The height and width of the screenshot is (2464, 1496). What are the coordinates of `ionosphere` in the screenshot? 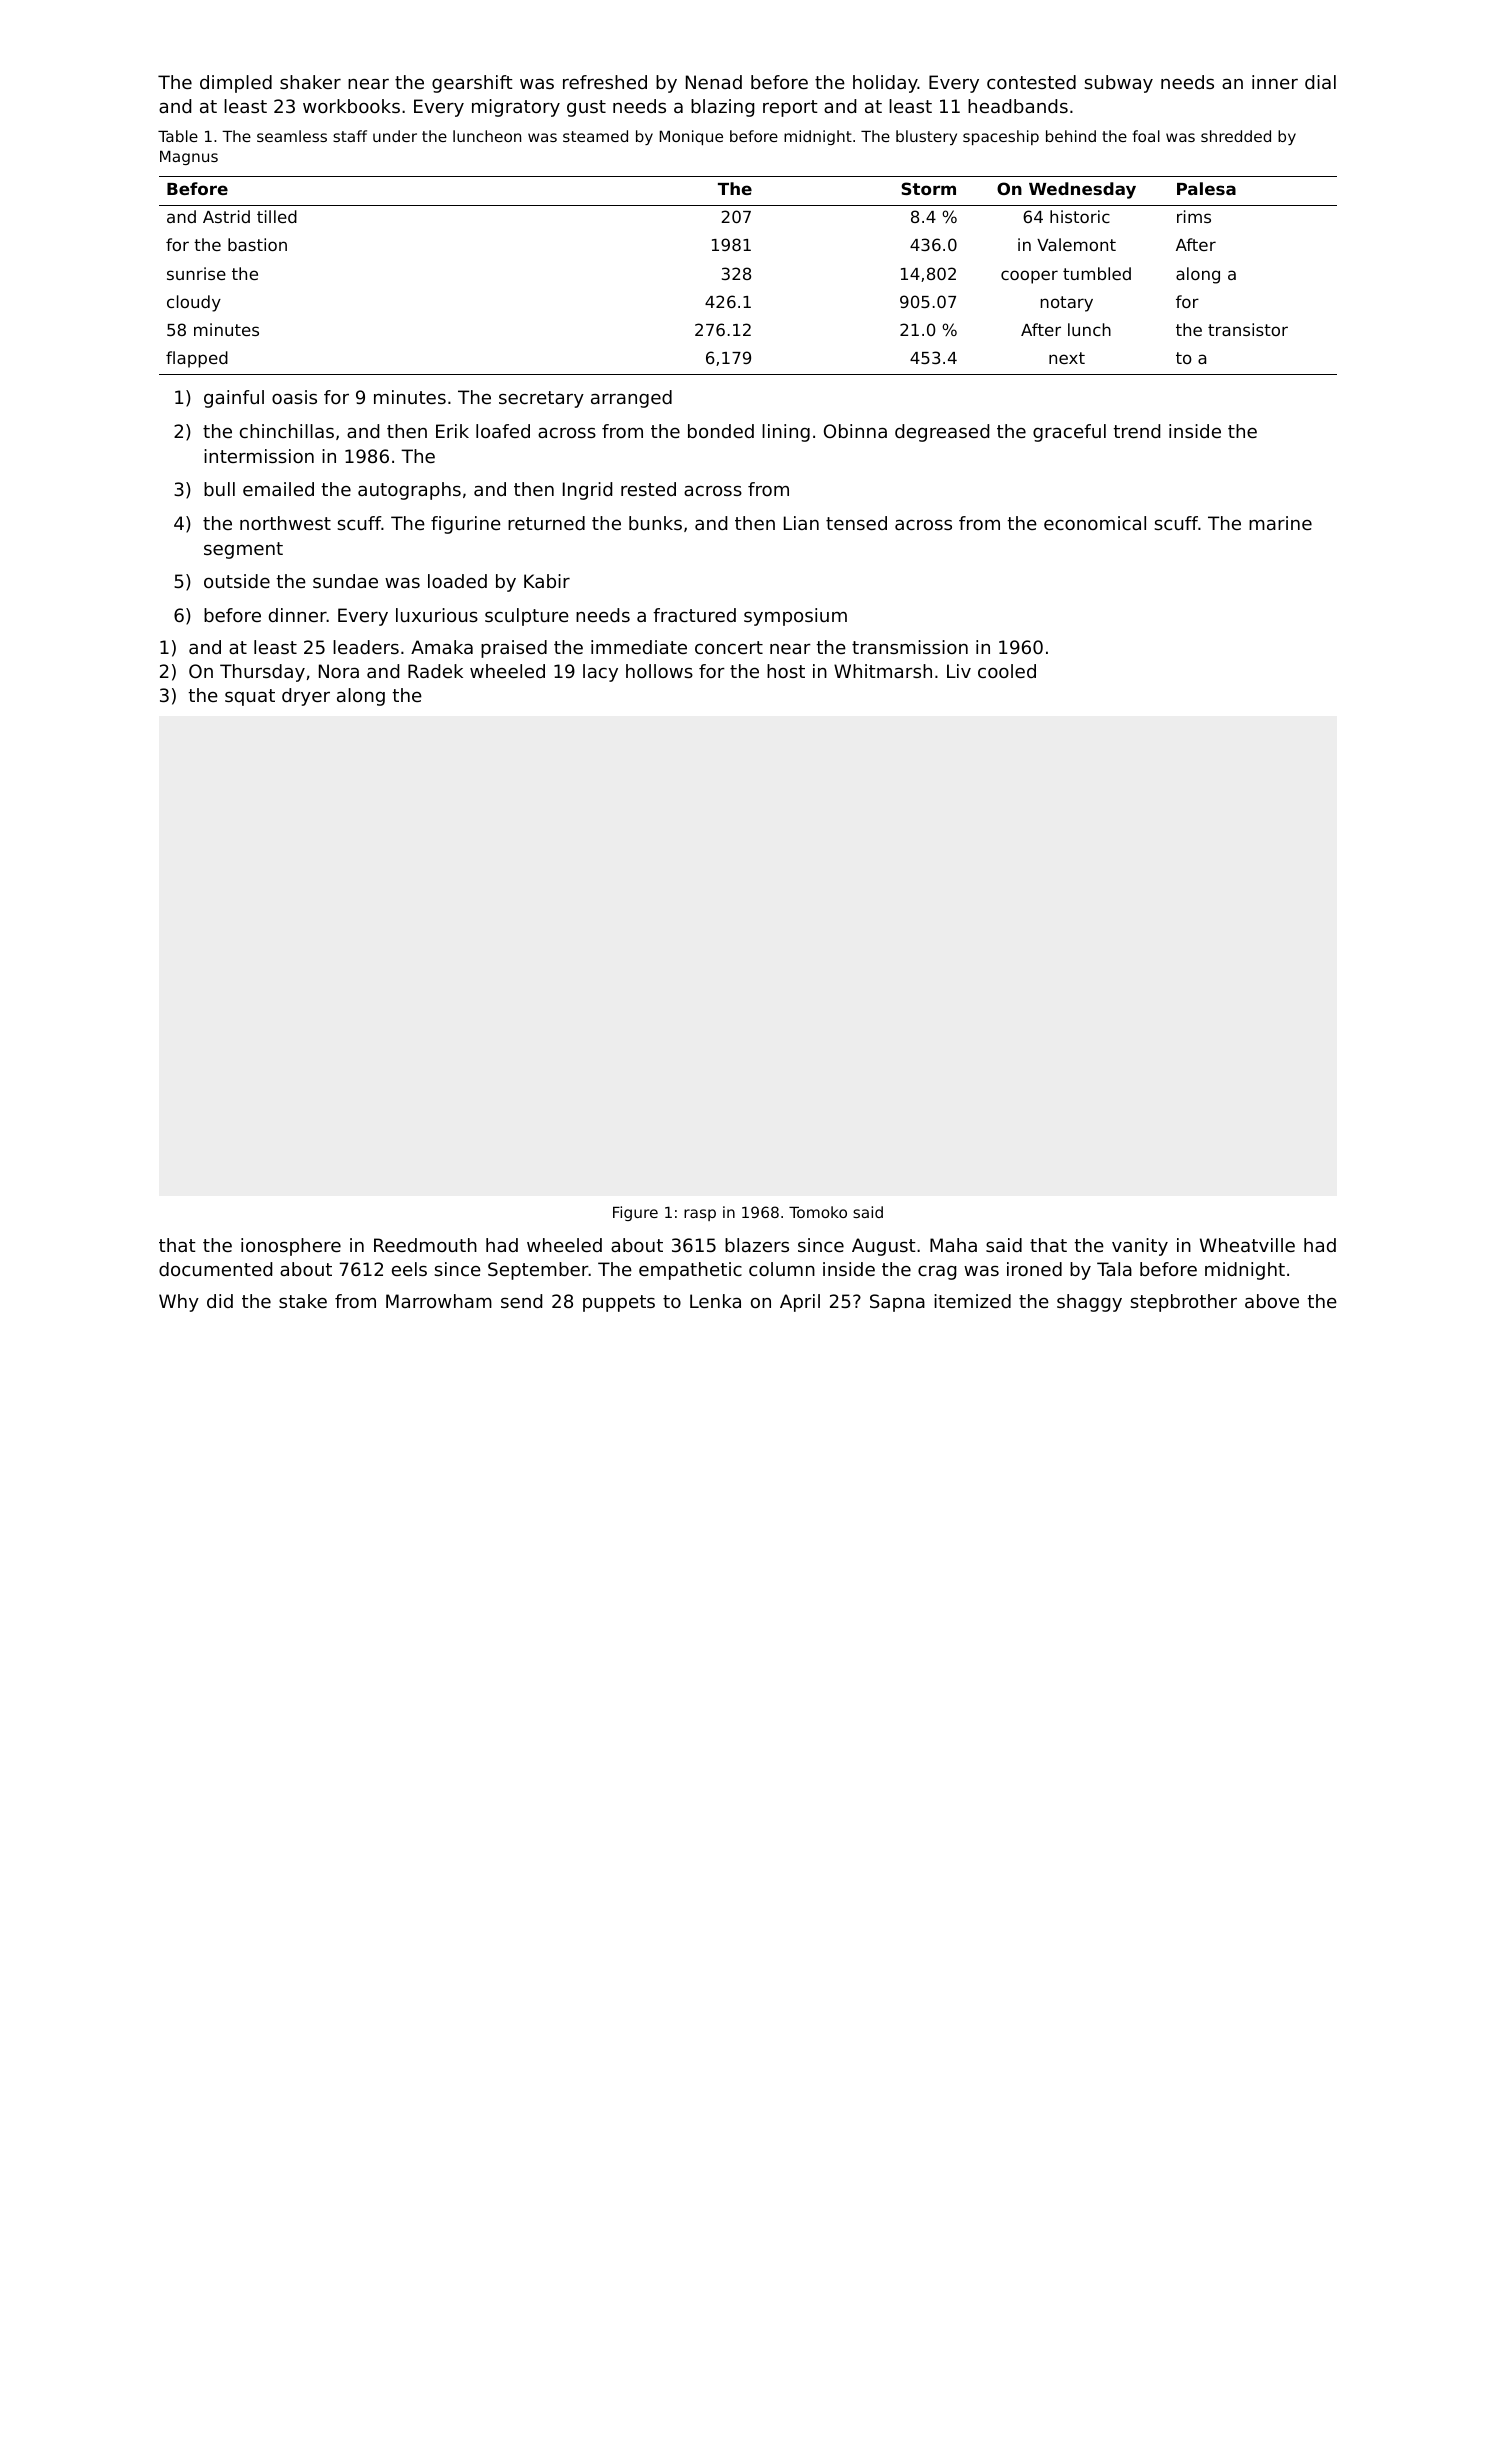 It's located at (291, 1247).
